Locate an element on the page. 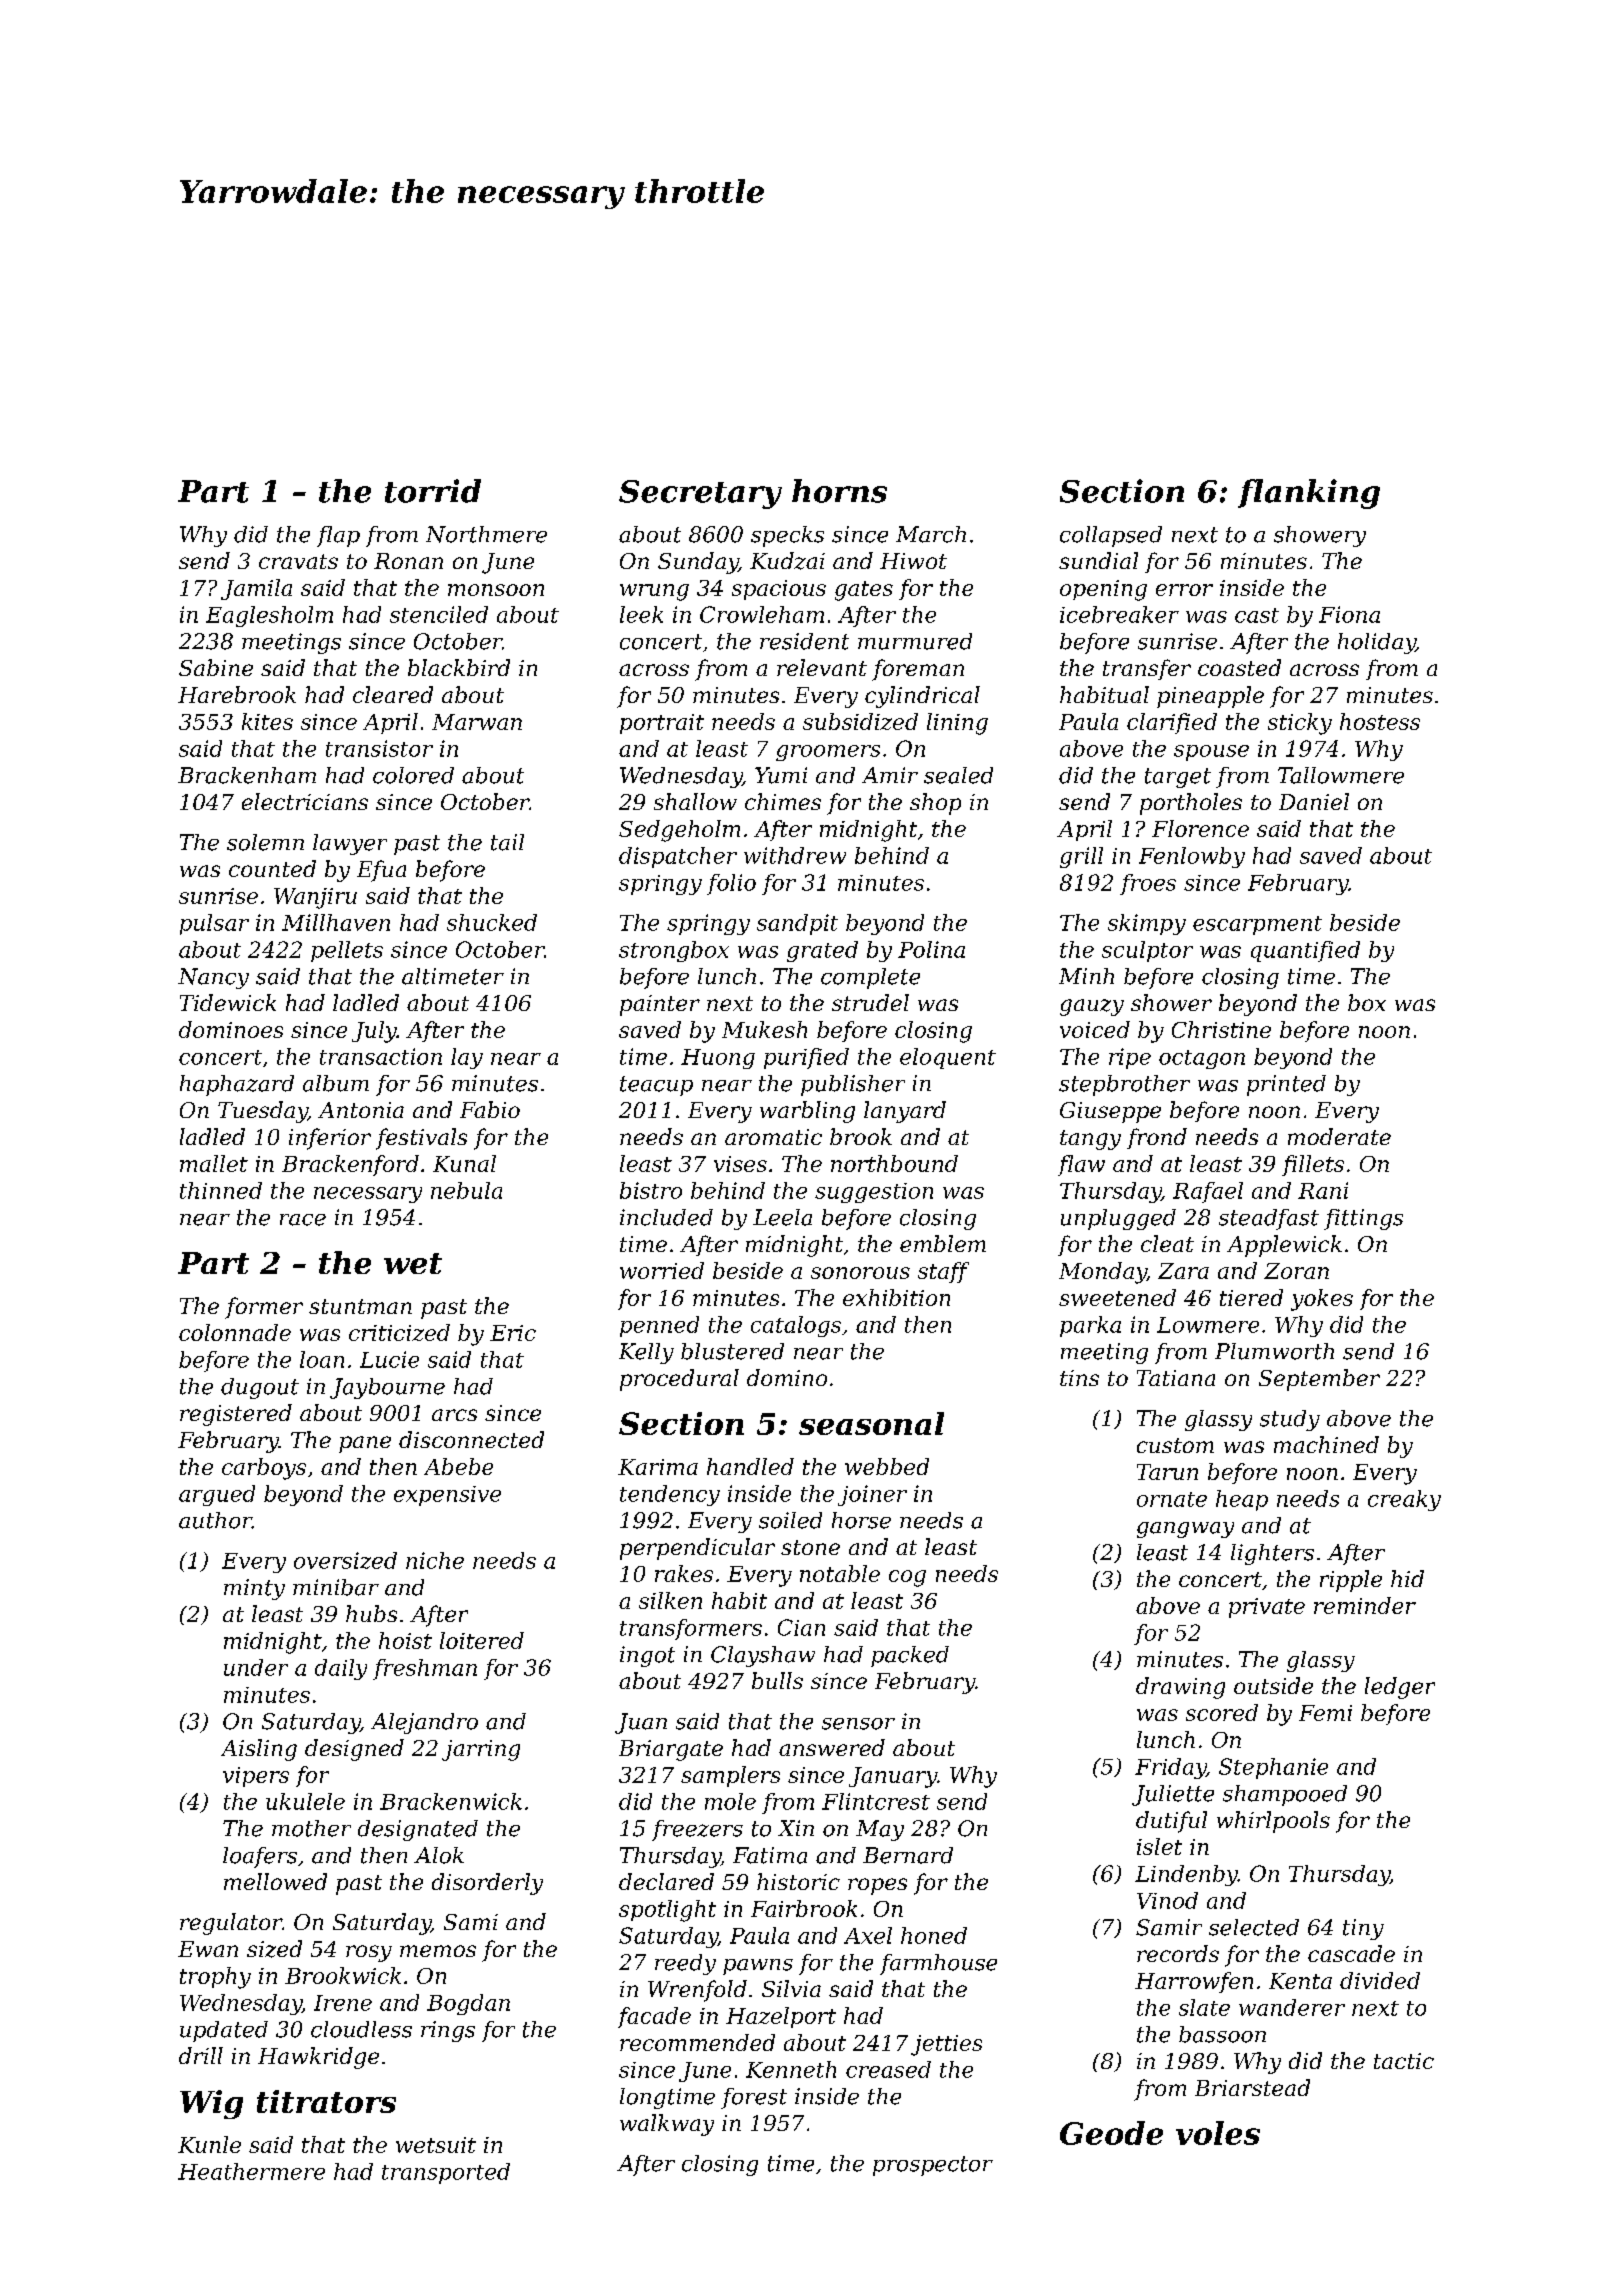 The image size is (1620, 2292). updated is located at coordinates (224, 2031).
